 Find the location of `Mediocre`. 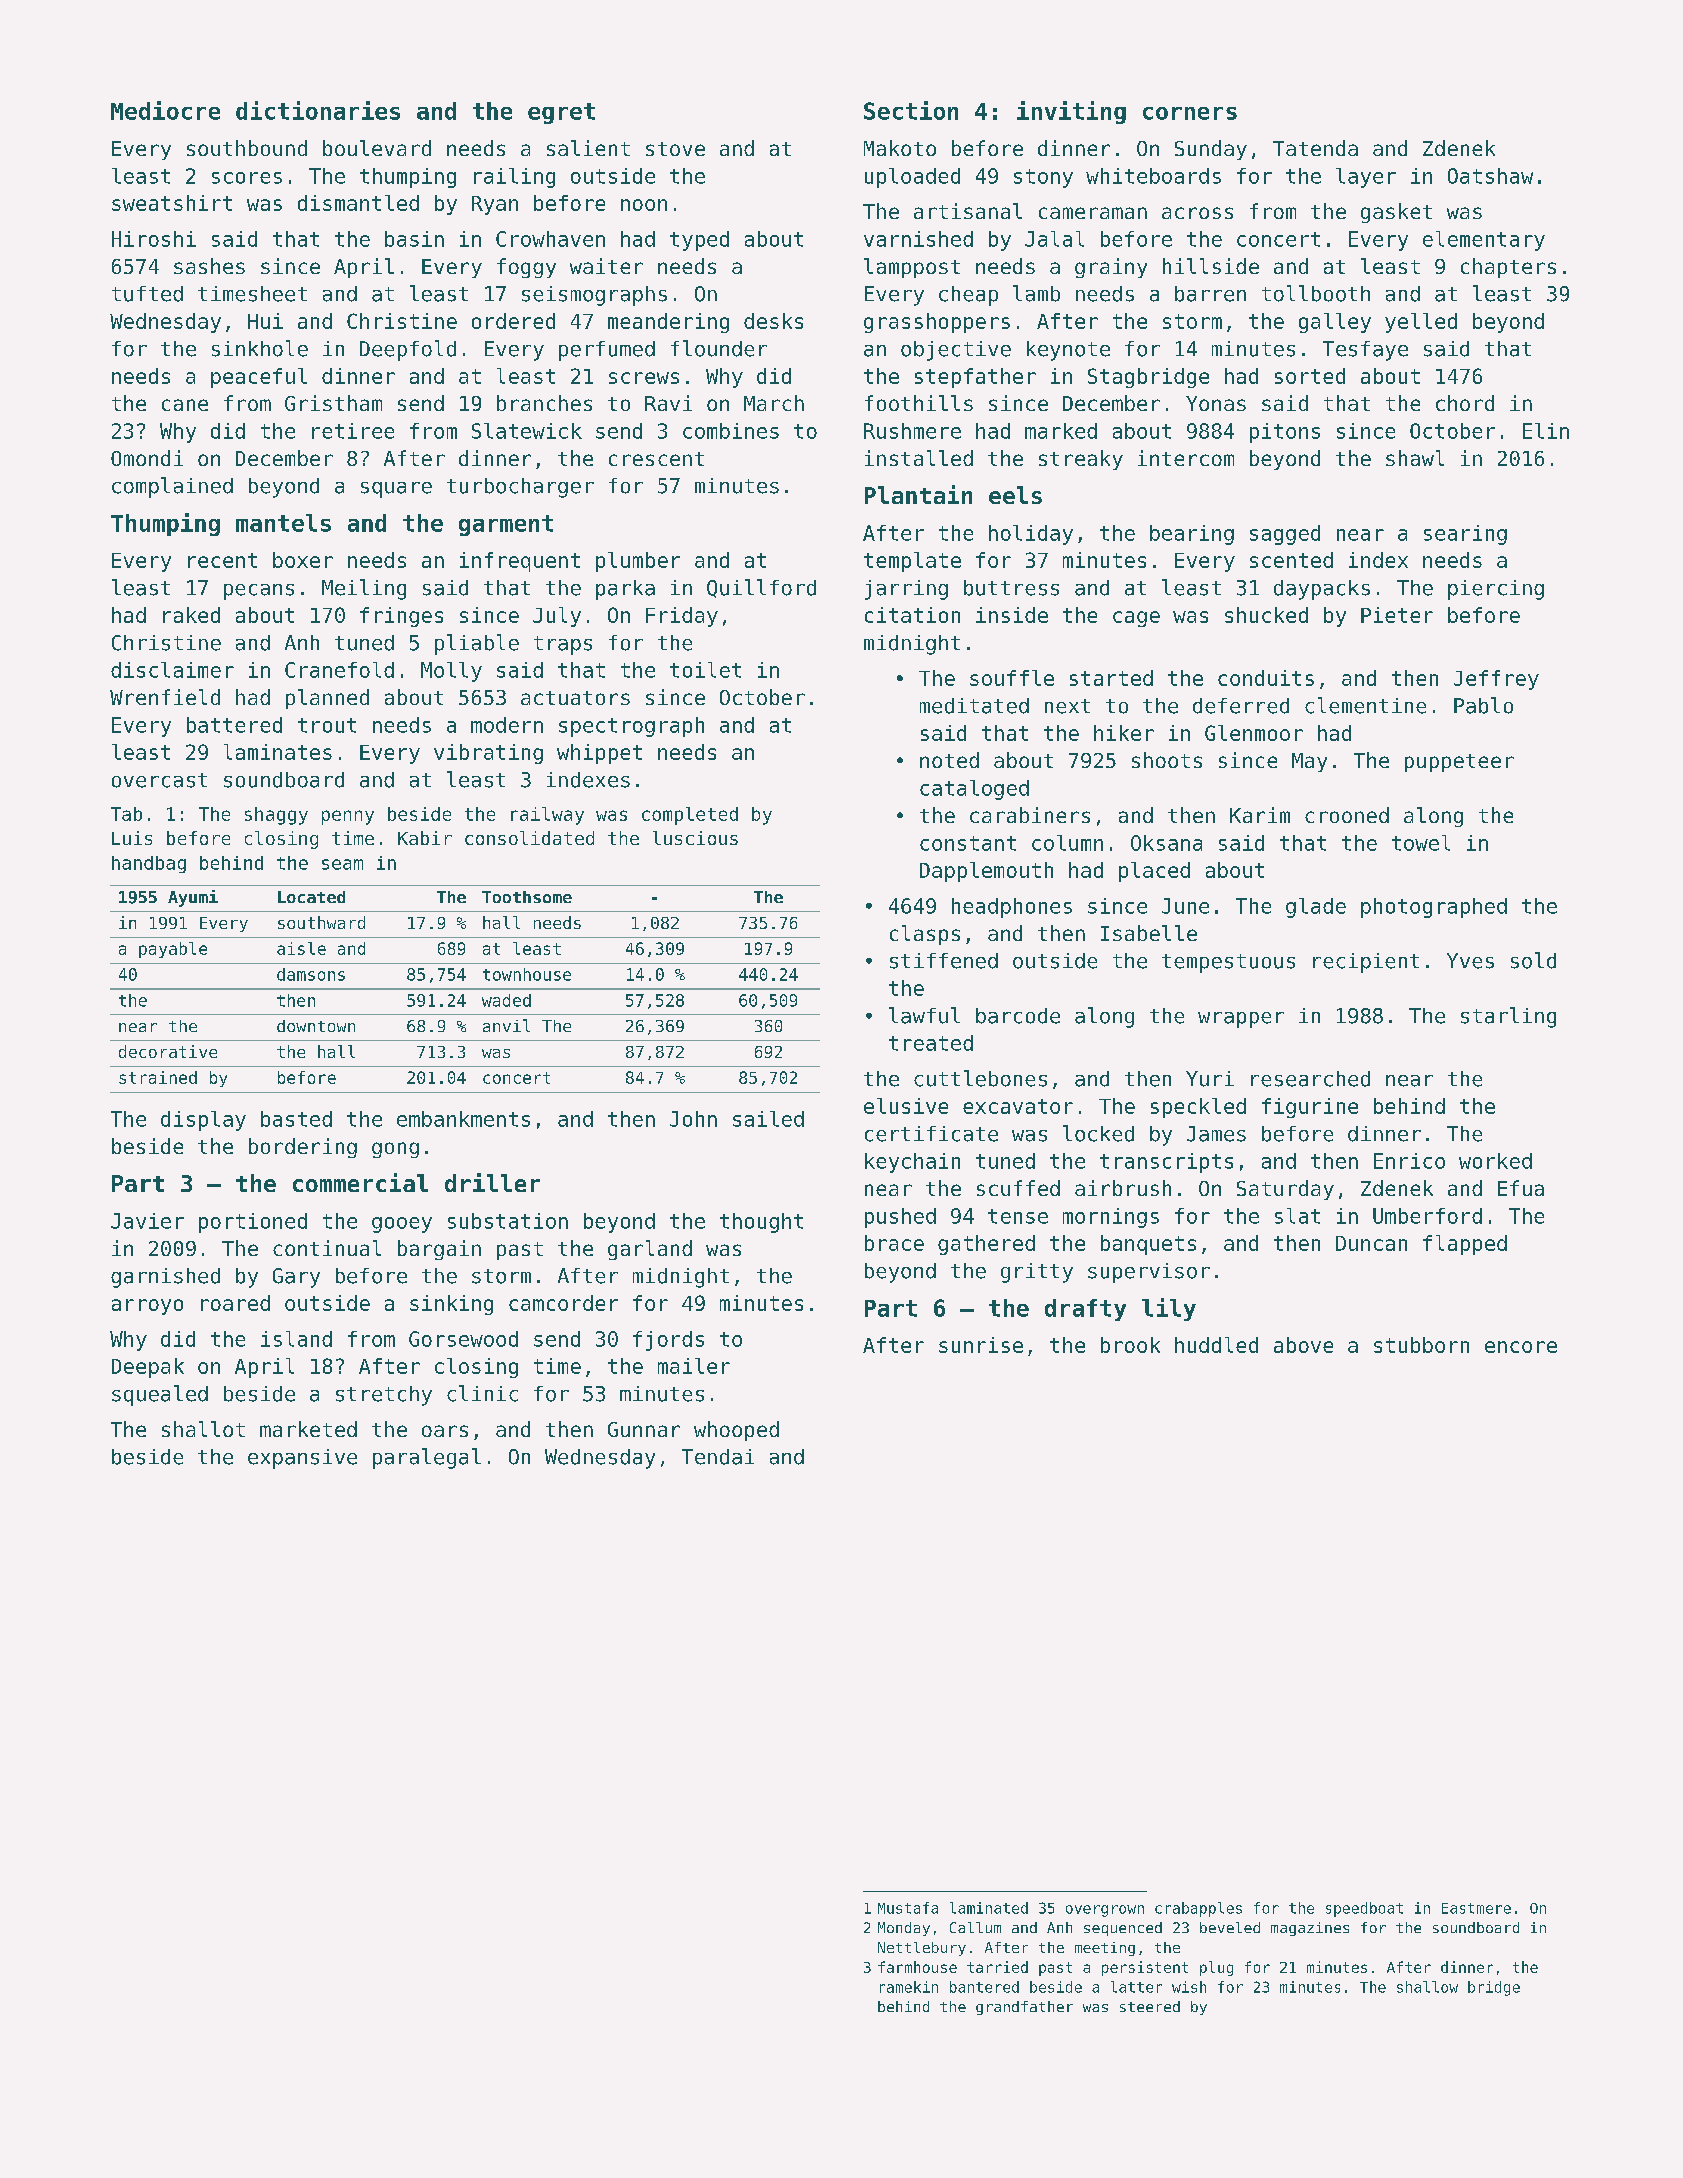

Mediocre is located at coordinates (165, 110).
